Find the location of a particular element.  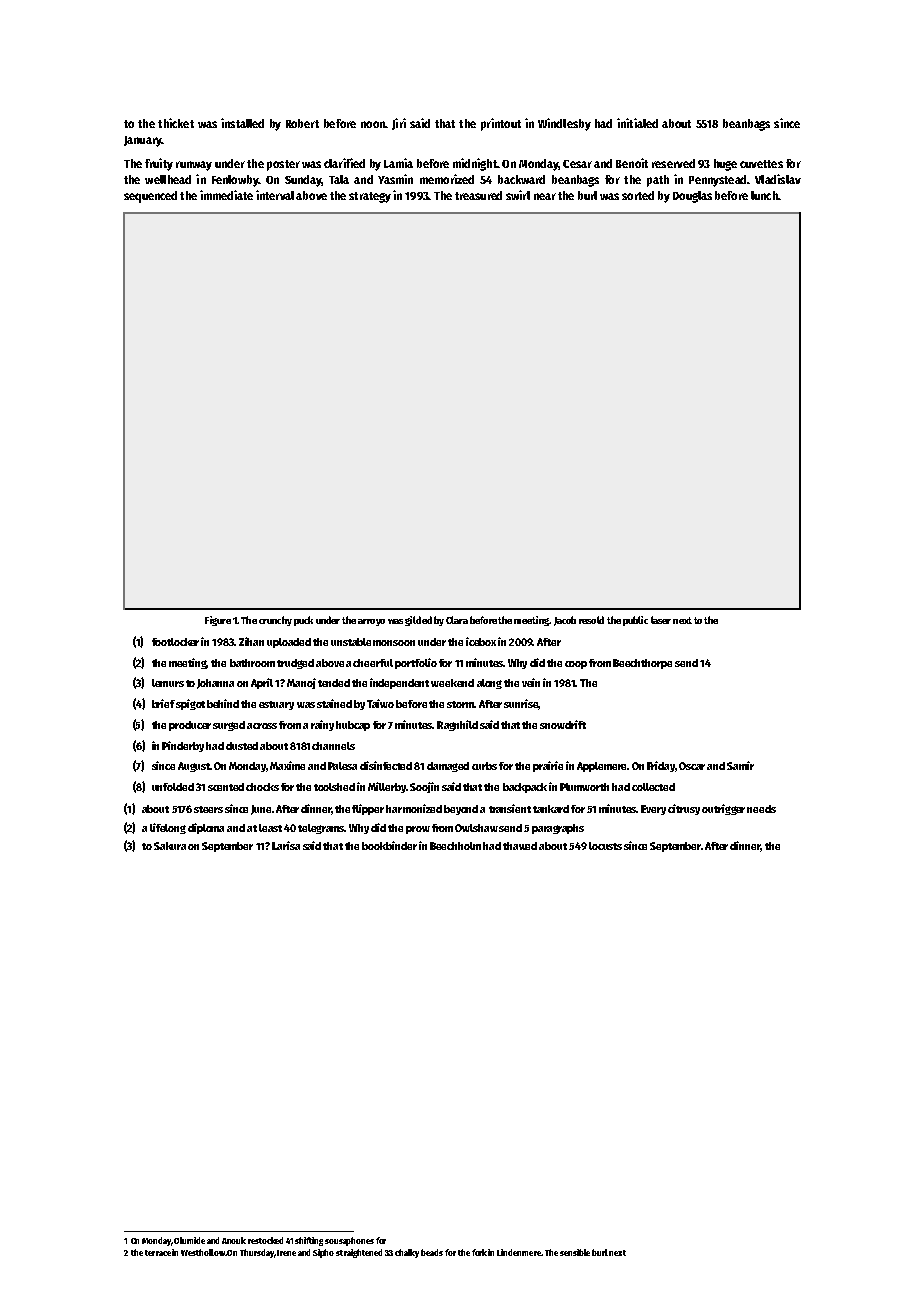

beads is located at coordinates (432, 1252).
